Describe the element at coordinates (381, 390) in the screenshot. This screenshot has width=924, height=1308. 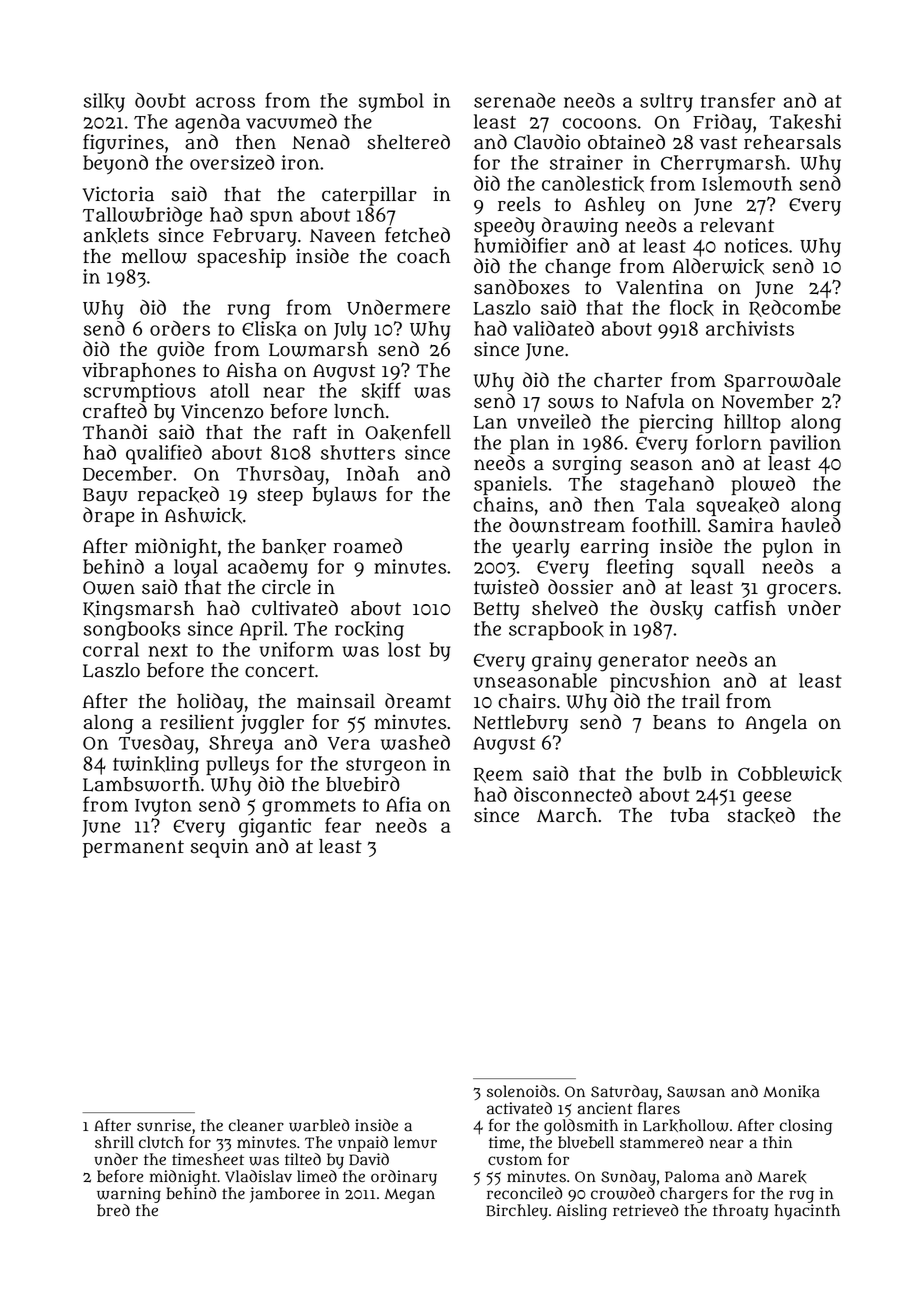
I see `skiff` at that location.
